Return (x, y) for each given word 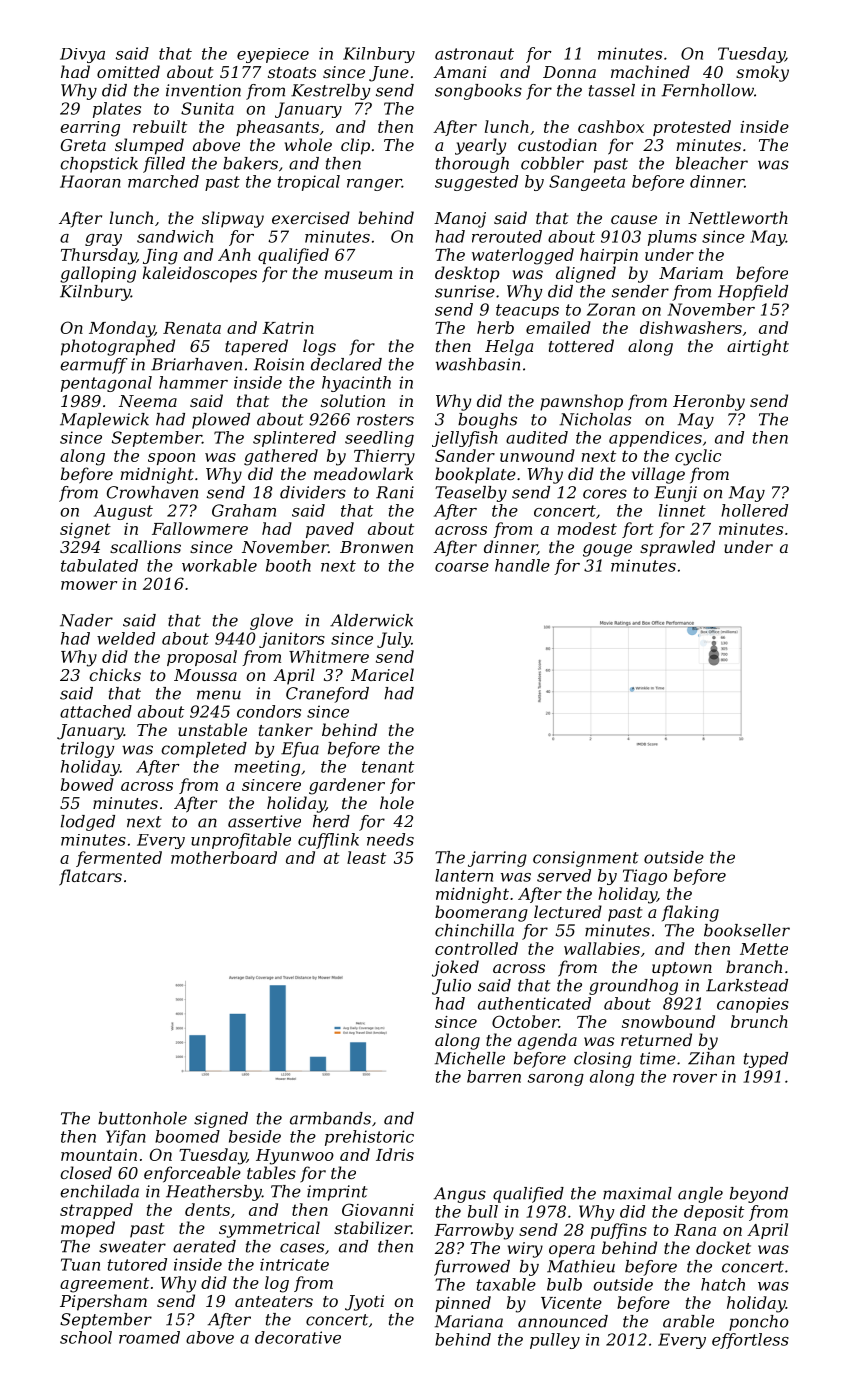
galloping (98, 274)
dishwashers (691, 327)
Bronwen (376, 547)
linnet (682, 510)
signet (85, 531)
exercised (311, 217)
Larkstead (747, 985)
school (86, 1337)
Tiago (645, 877)
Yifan (126, 1138)
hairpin (609, 256)
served (564, 875)
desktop (467, 274)
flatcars (90, 877)
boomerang (481, 913)
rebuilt (160, 126)
